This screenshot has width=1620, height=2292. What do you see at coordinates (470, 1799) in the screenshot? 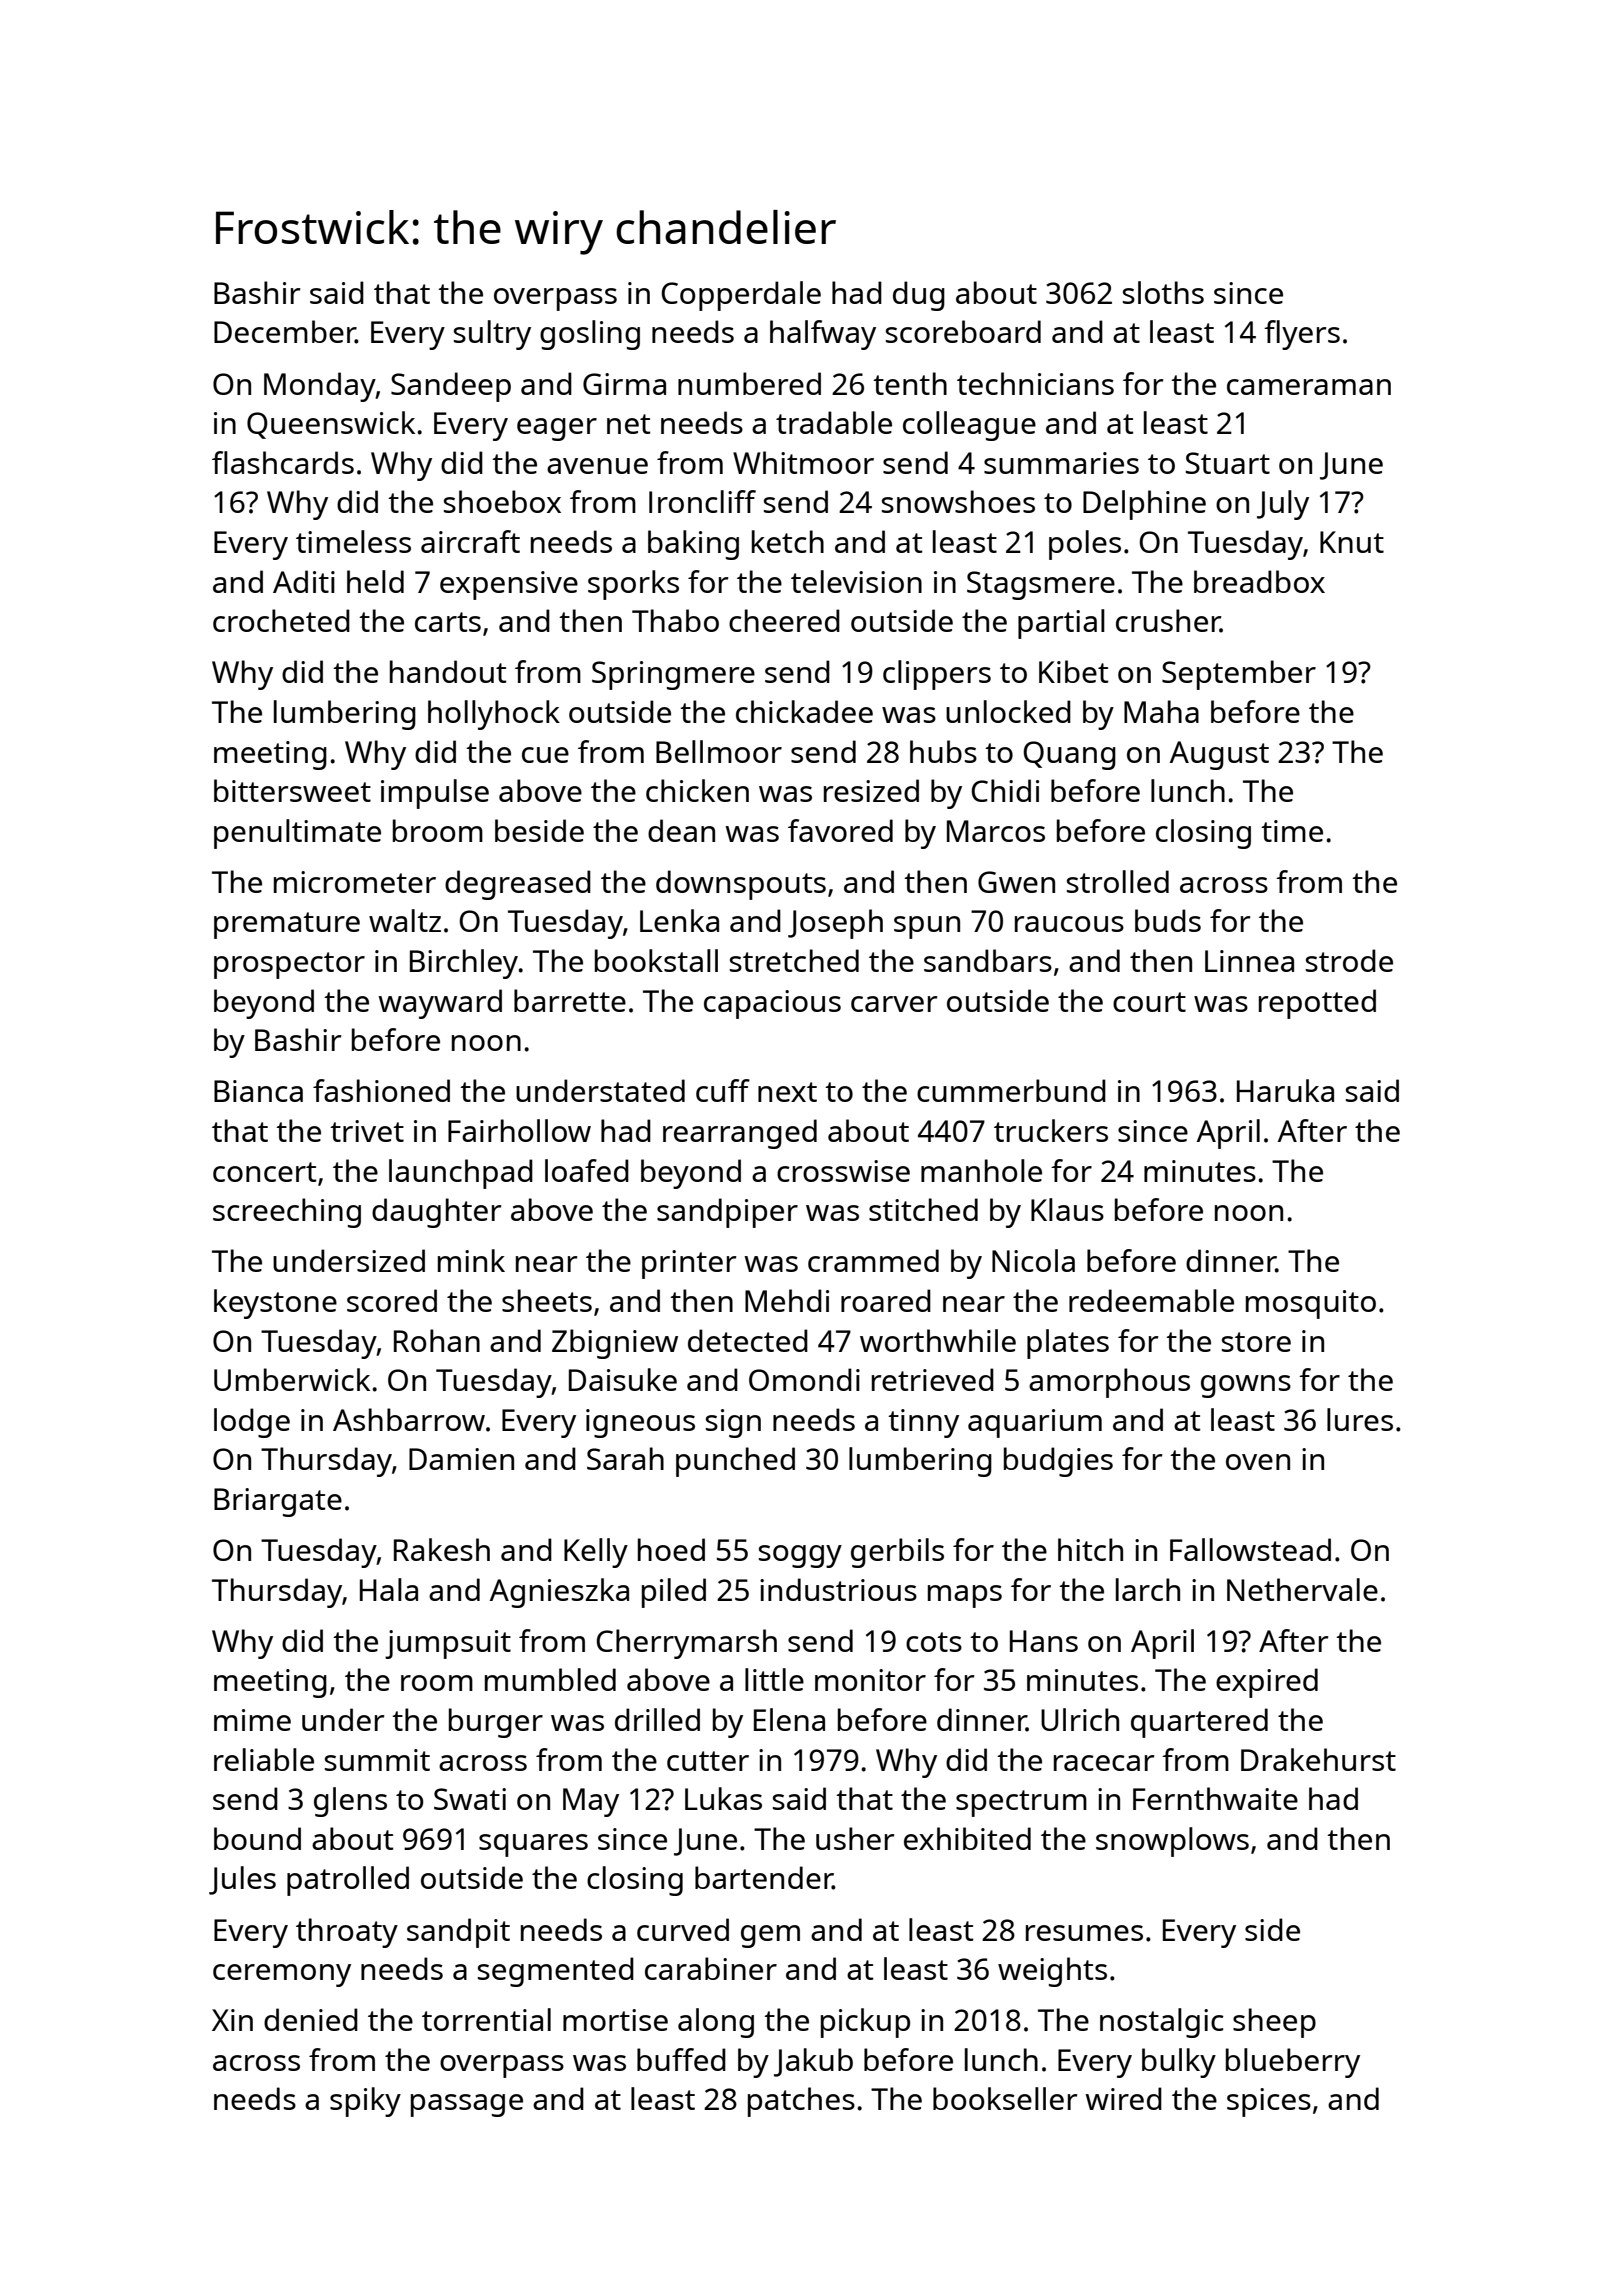
I see `Swati` at bounding box center [470, 1799].
